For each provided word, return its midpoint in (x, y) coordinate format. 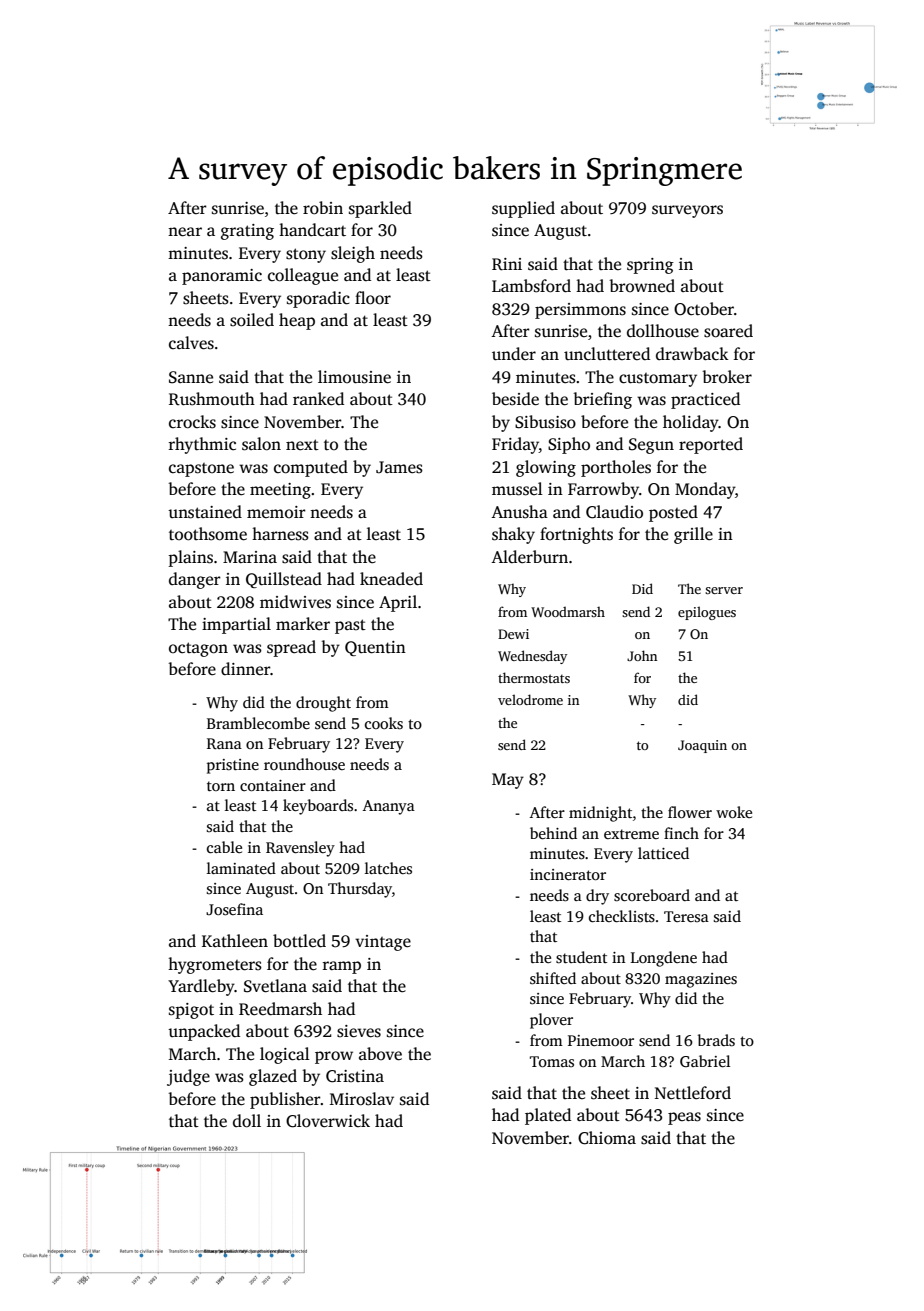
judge (188, 1077)
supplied (523, 209)
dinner (245, 668)
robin (323, 208)
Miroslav (362, 1099)
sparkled (380, 209)
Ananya (389, 807)
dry (597, 897)
